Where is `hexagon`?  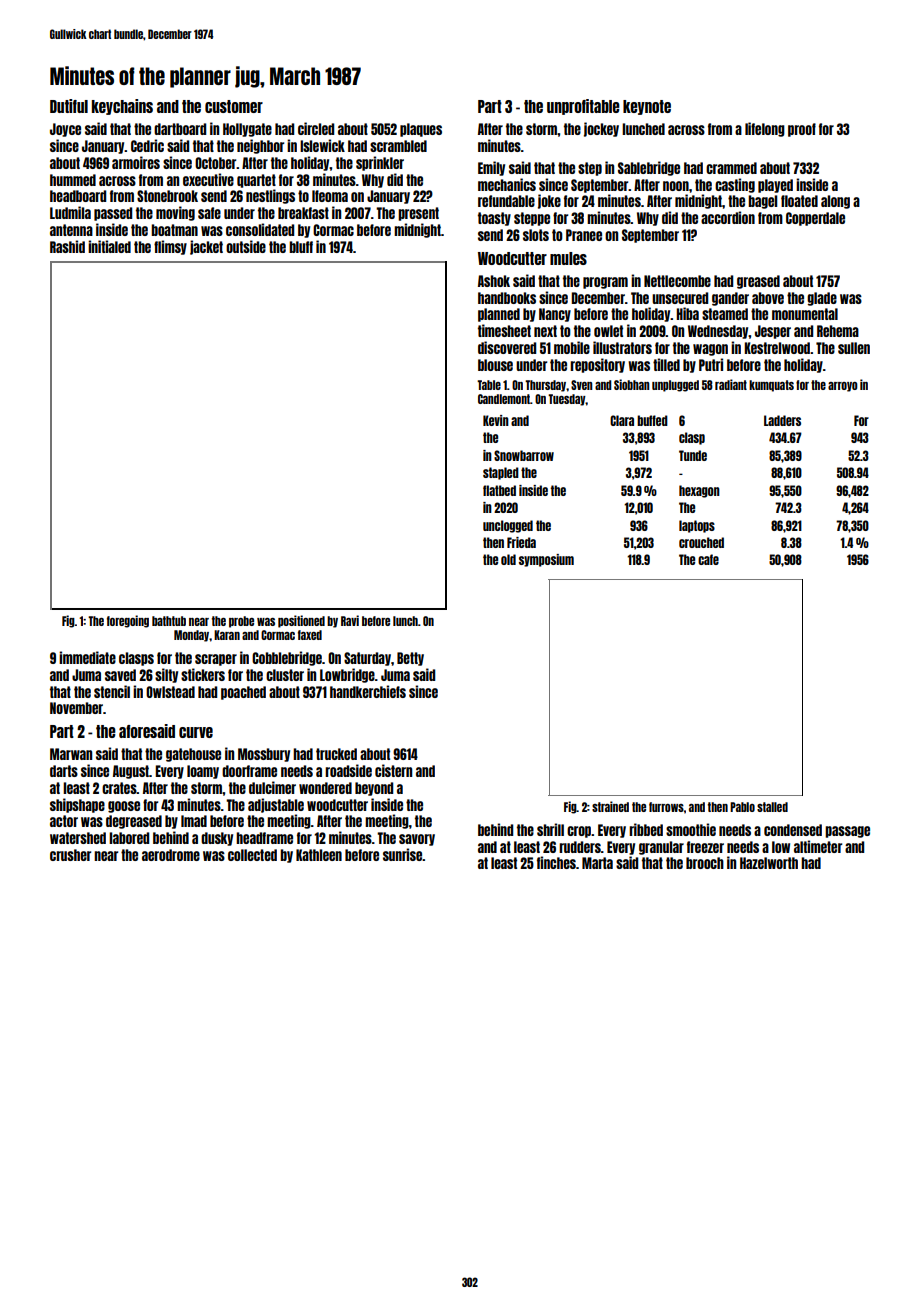 hexagon is located at coordinates (699, 491).
